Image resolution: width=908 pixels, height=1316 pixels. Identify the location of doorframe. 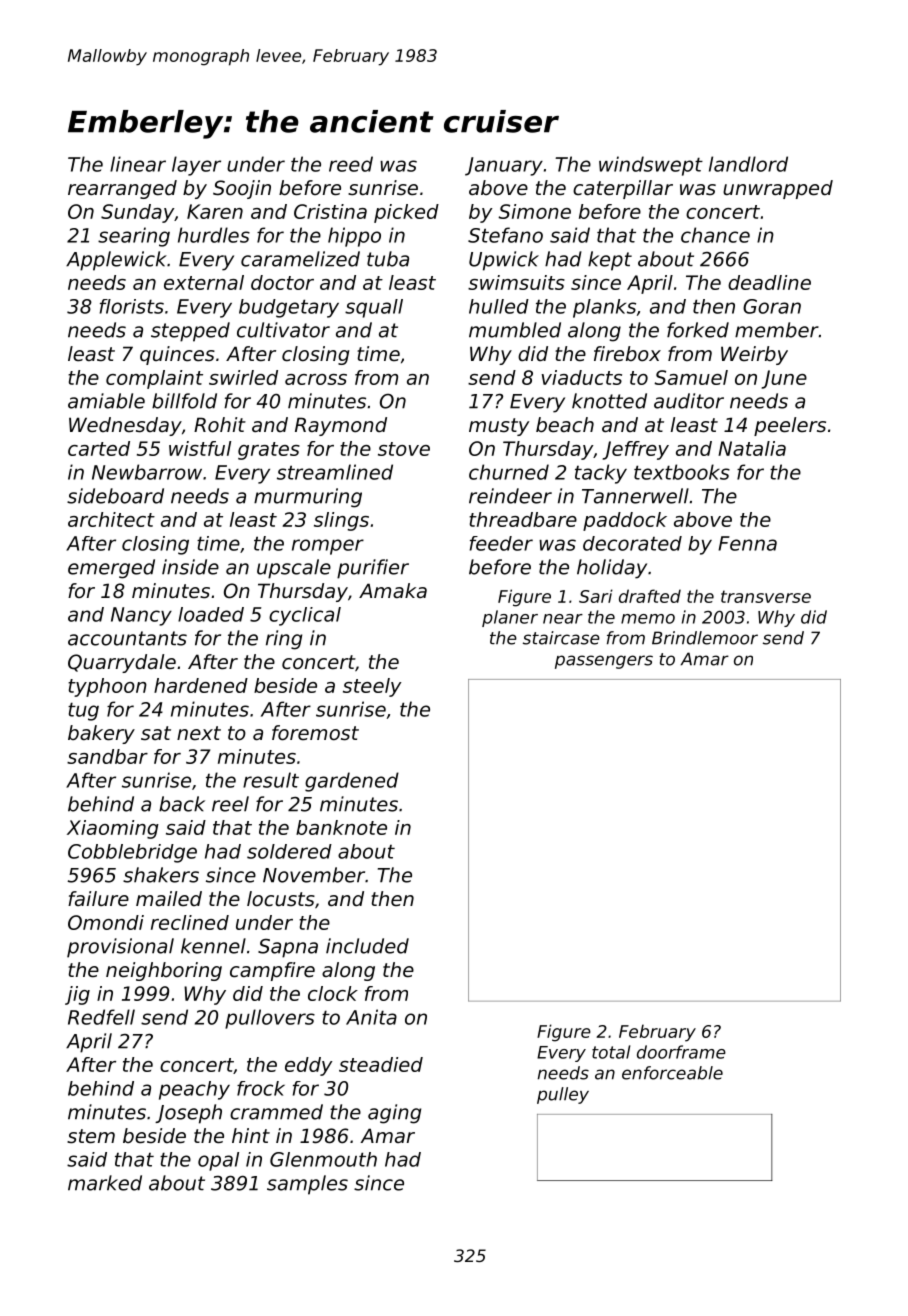
(681, 1052).
